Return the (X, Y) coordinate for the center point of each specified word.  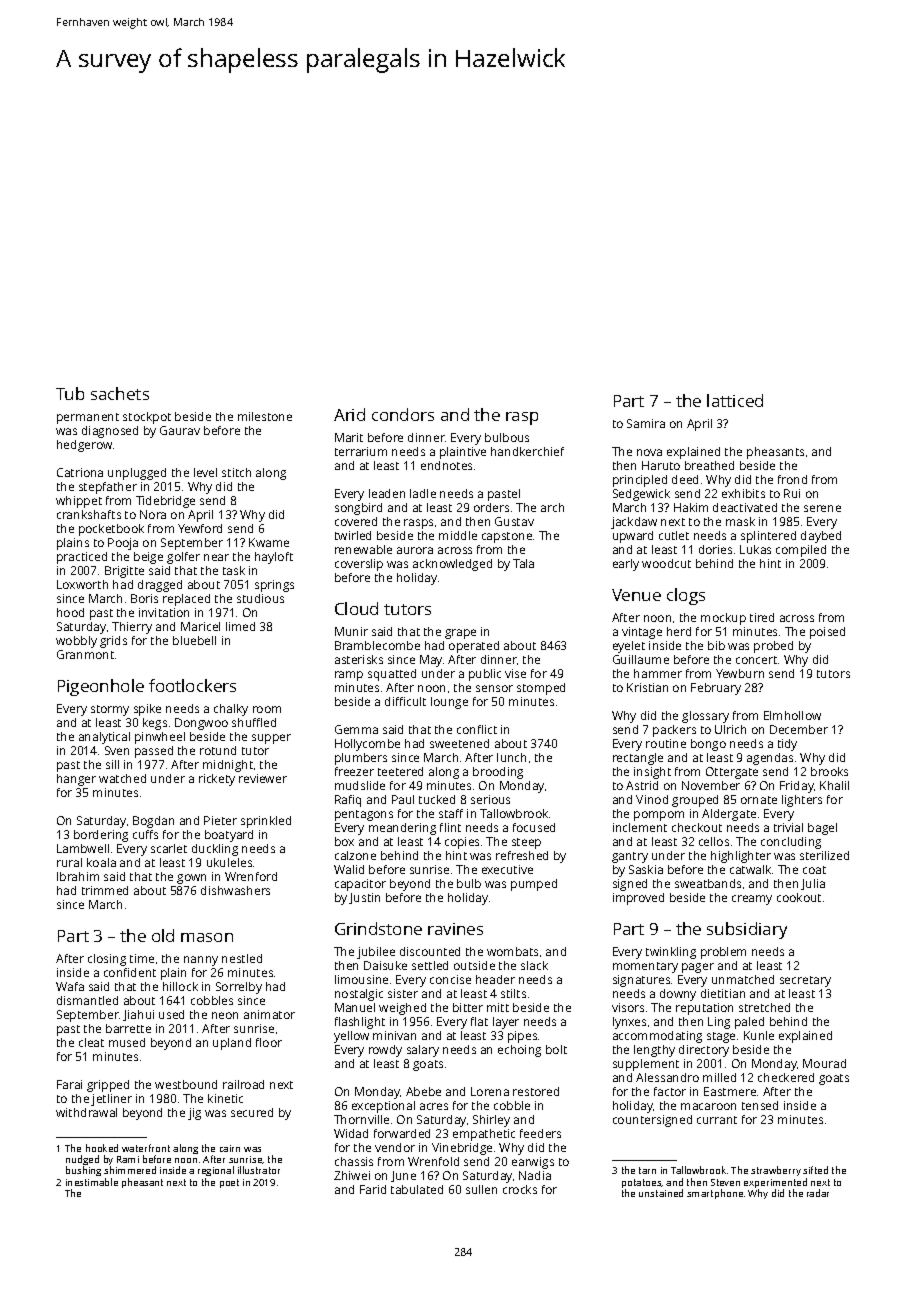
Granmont (85, 654)
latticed (735, 400)
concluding (791, 843)
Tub (70, 393)
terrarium (361, 451)
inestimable (92, 1182)
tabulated (417, 1189)
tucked (437, 799)
